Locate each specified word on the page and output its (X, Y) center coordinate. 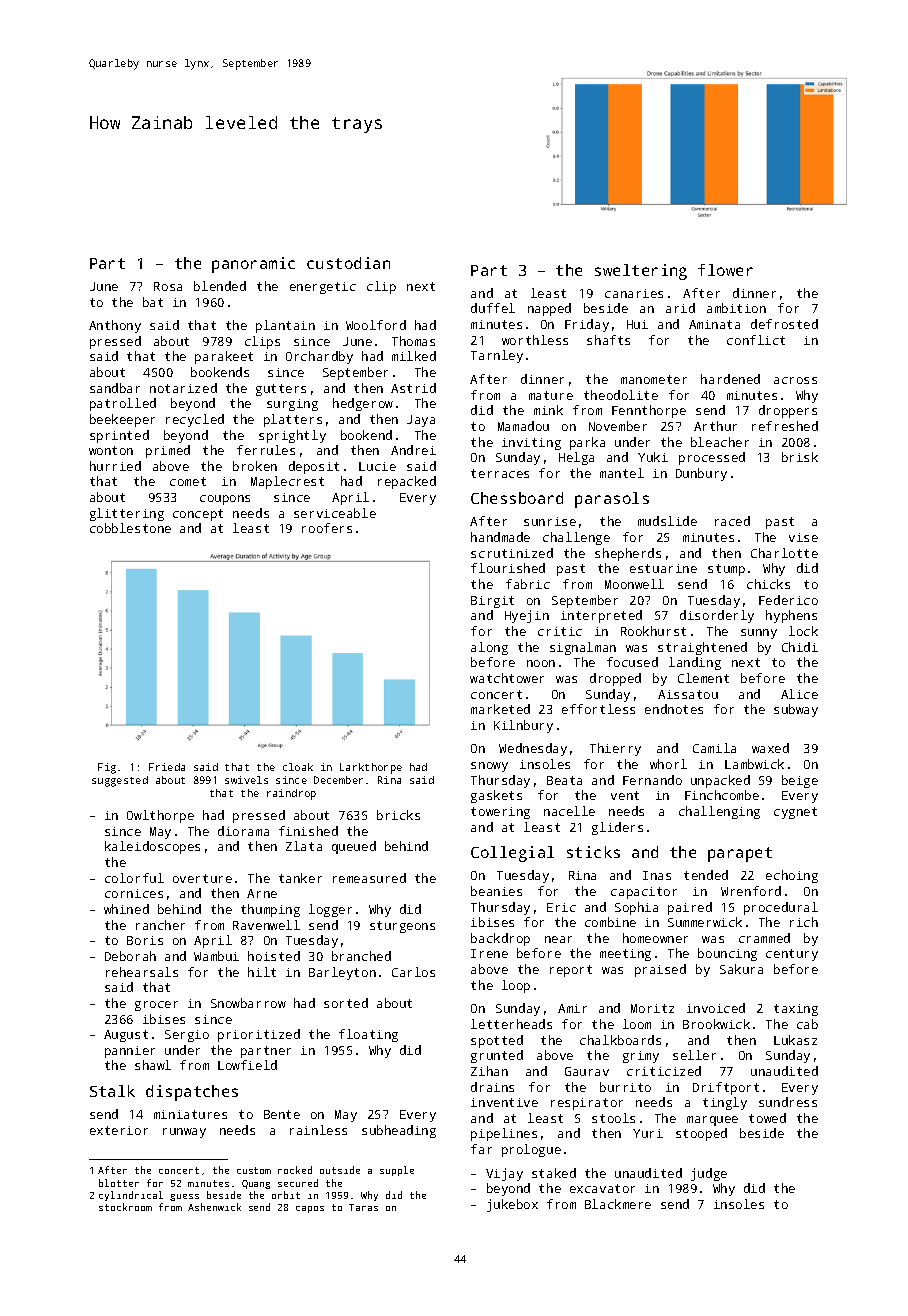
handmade (500, 537)
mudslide (667, 521)
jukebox (512, 1205)
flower (725, 270)
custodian (348, 263)
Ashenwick (214, 1207)
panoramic (253, 265)
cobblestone (130, 528)
